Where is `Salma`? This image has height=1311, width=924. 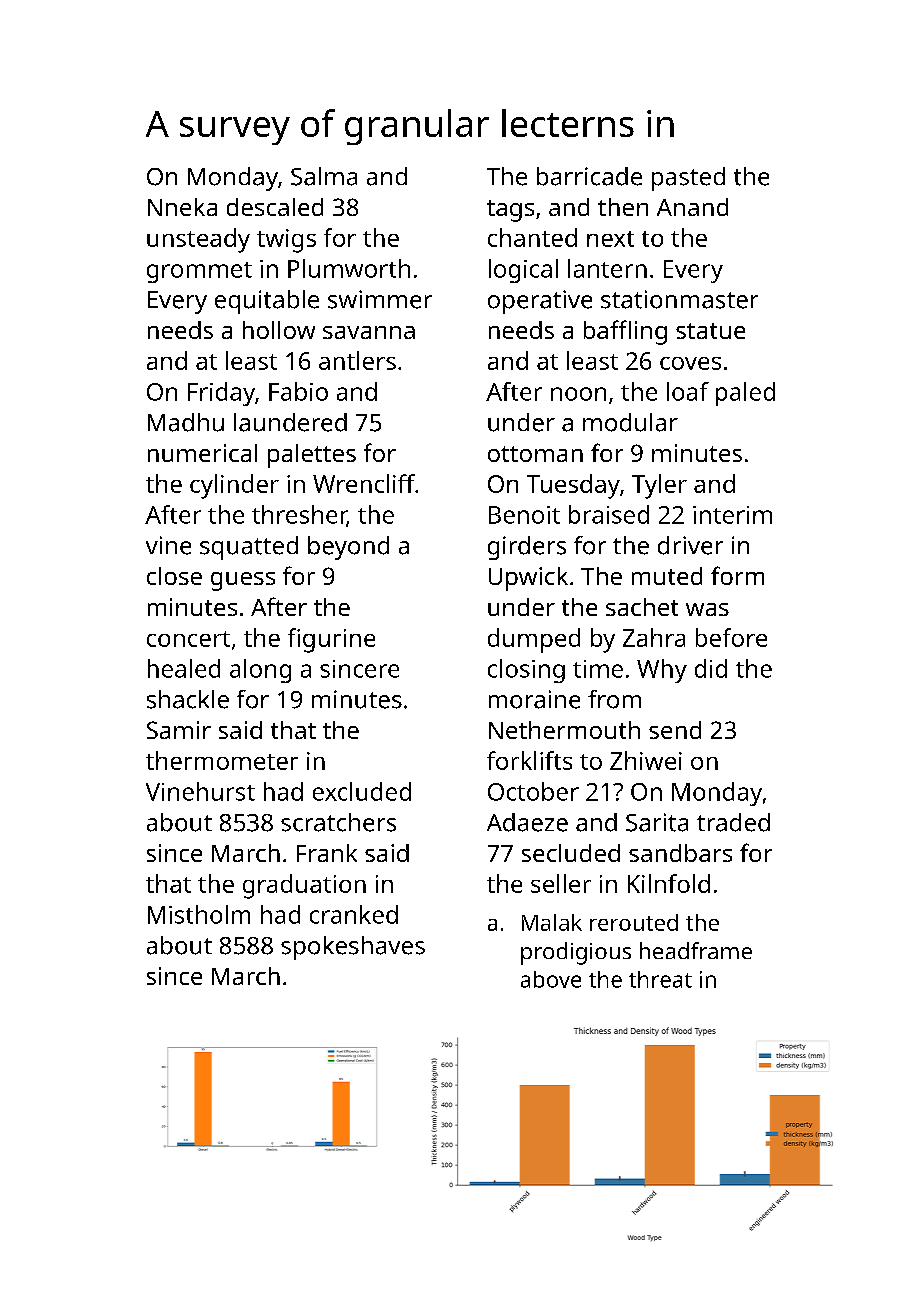 Salma is located at coordinates (324, 176).
